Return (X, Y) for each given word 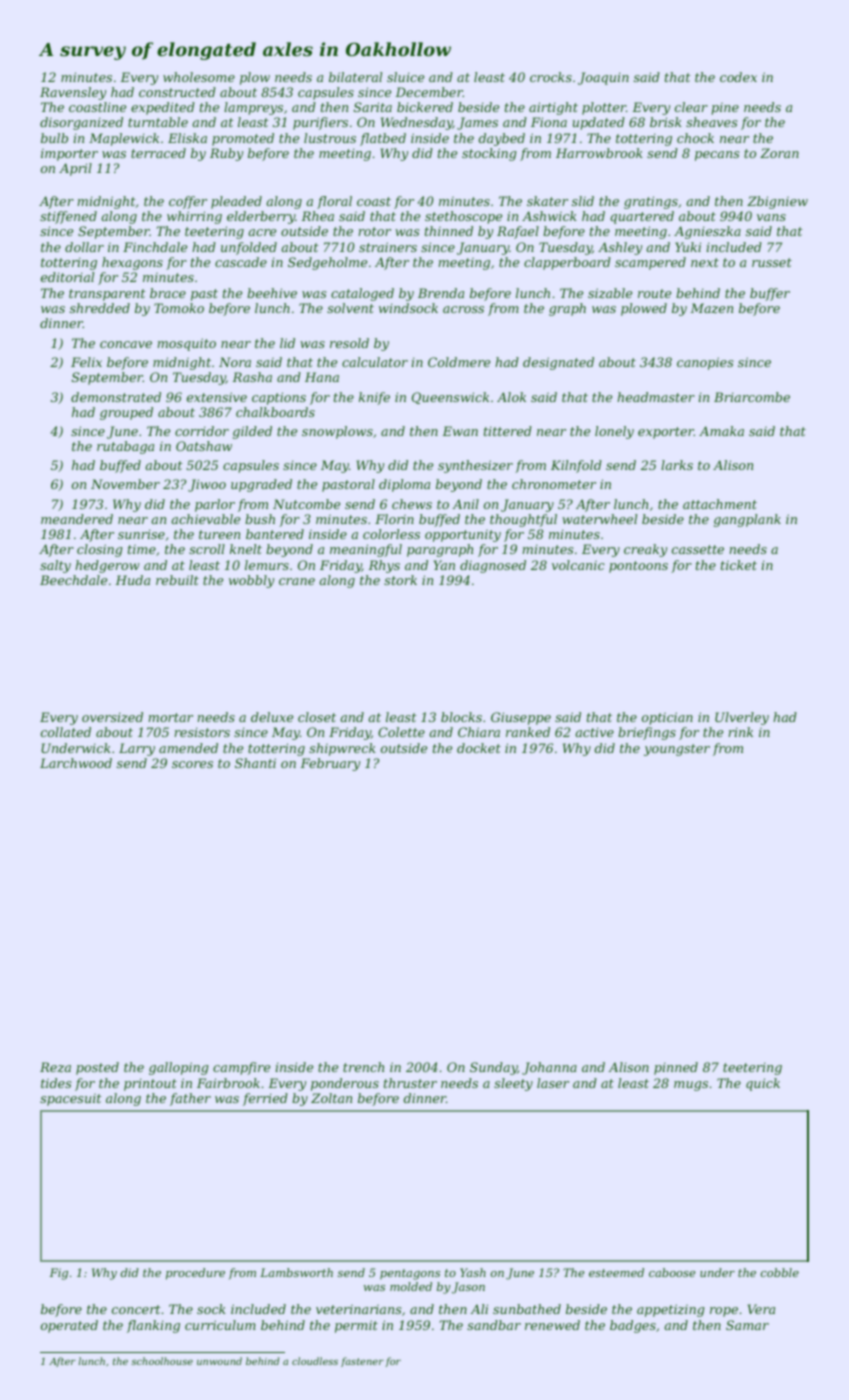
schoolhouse (162, 1361)
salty (55, 566)
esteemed (616, 1272)
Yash (473, 1272)
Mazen (711, 308)
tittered (508, 431)
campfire (241, 1068)
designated (558, 363)
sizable (610, 293)
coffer (188, 202)
